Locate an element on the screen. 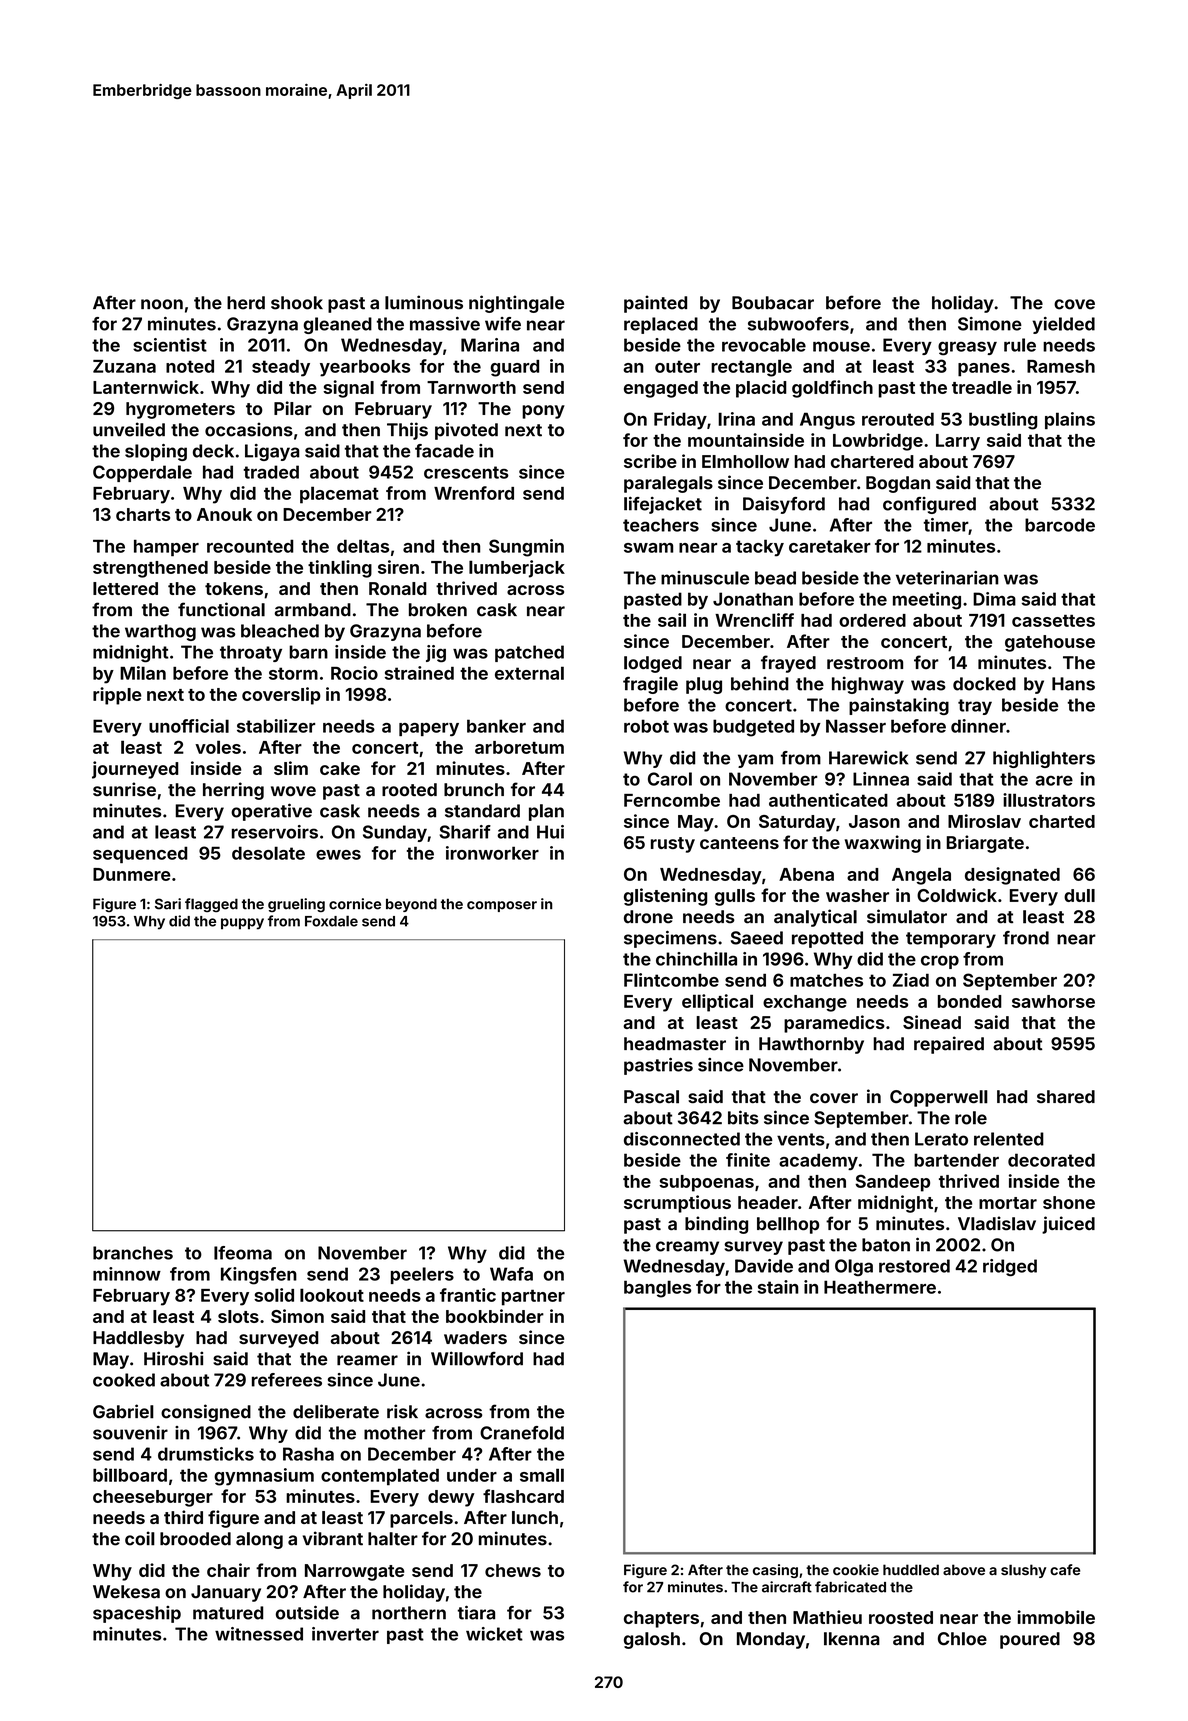 This screenshot has height=1721, width=1188. noon is located at coordinates (162, 304).
